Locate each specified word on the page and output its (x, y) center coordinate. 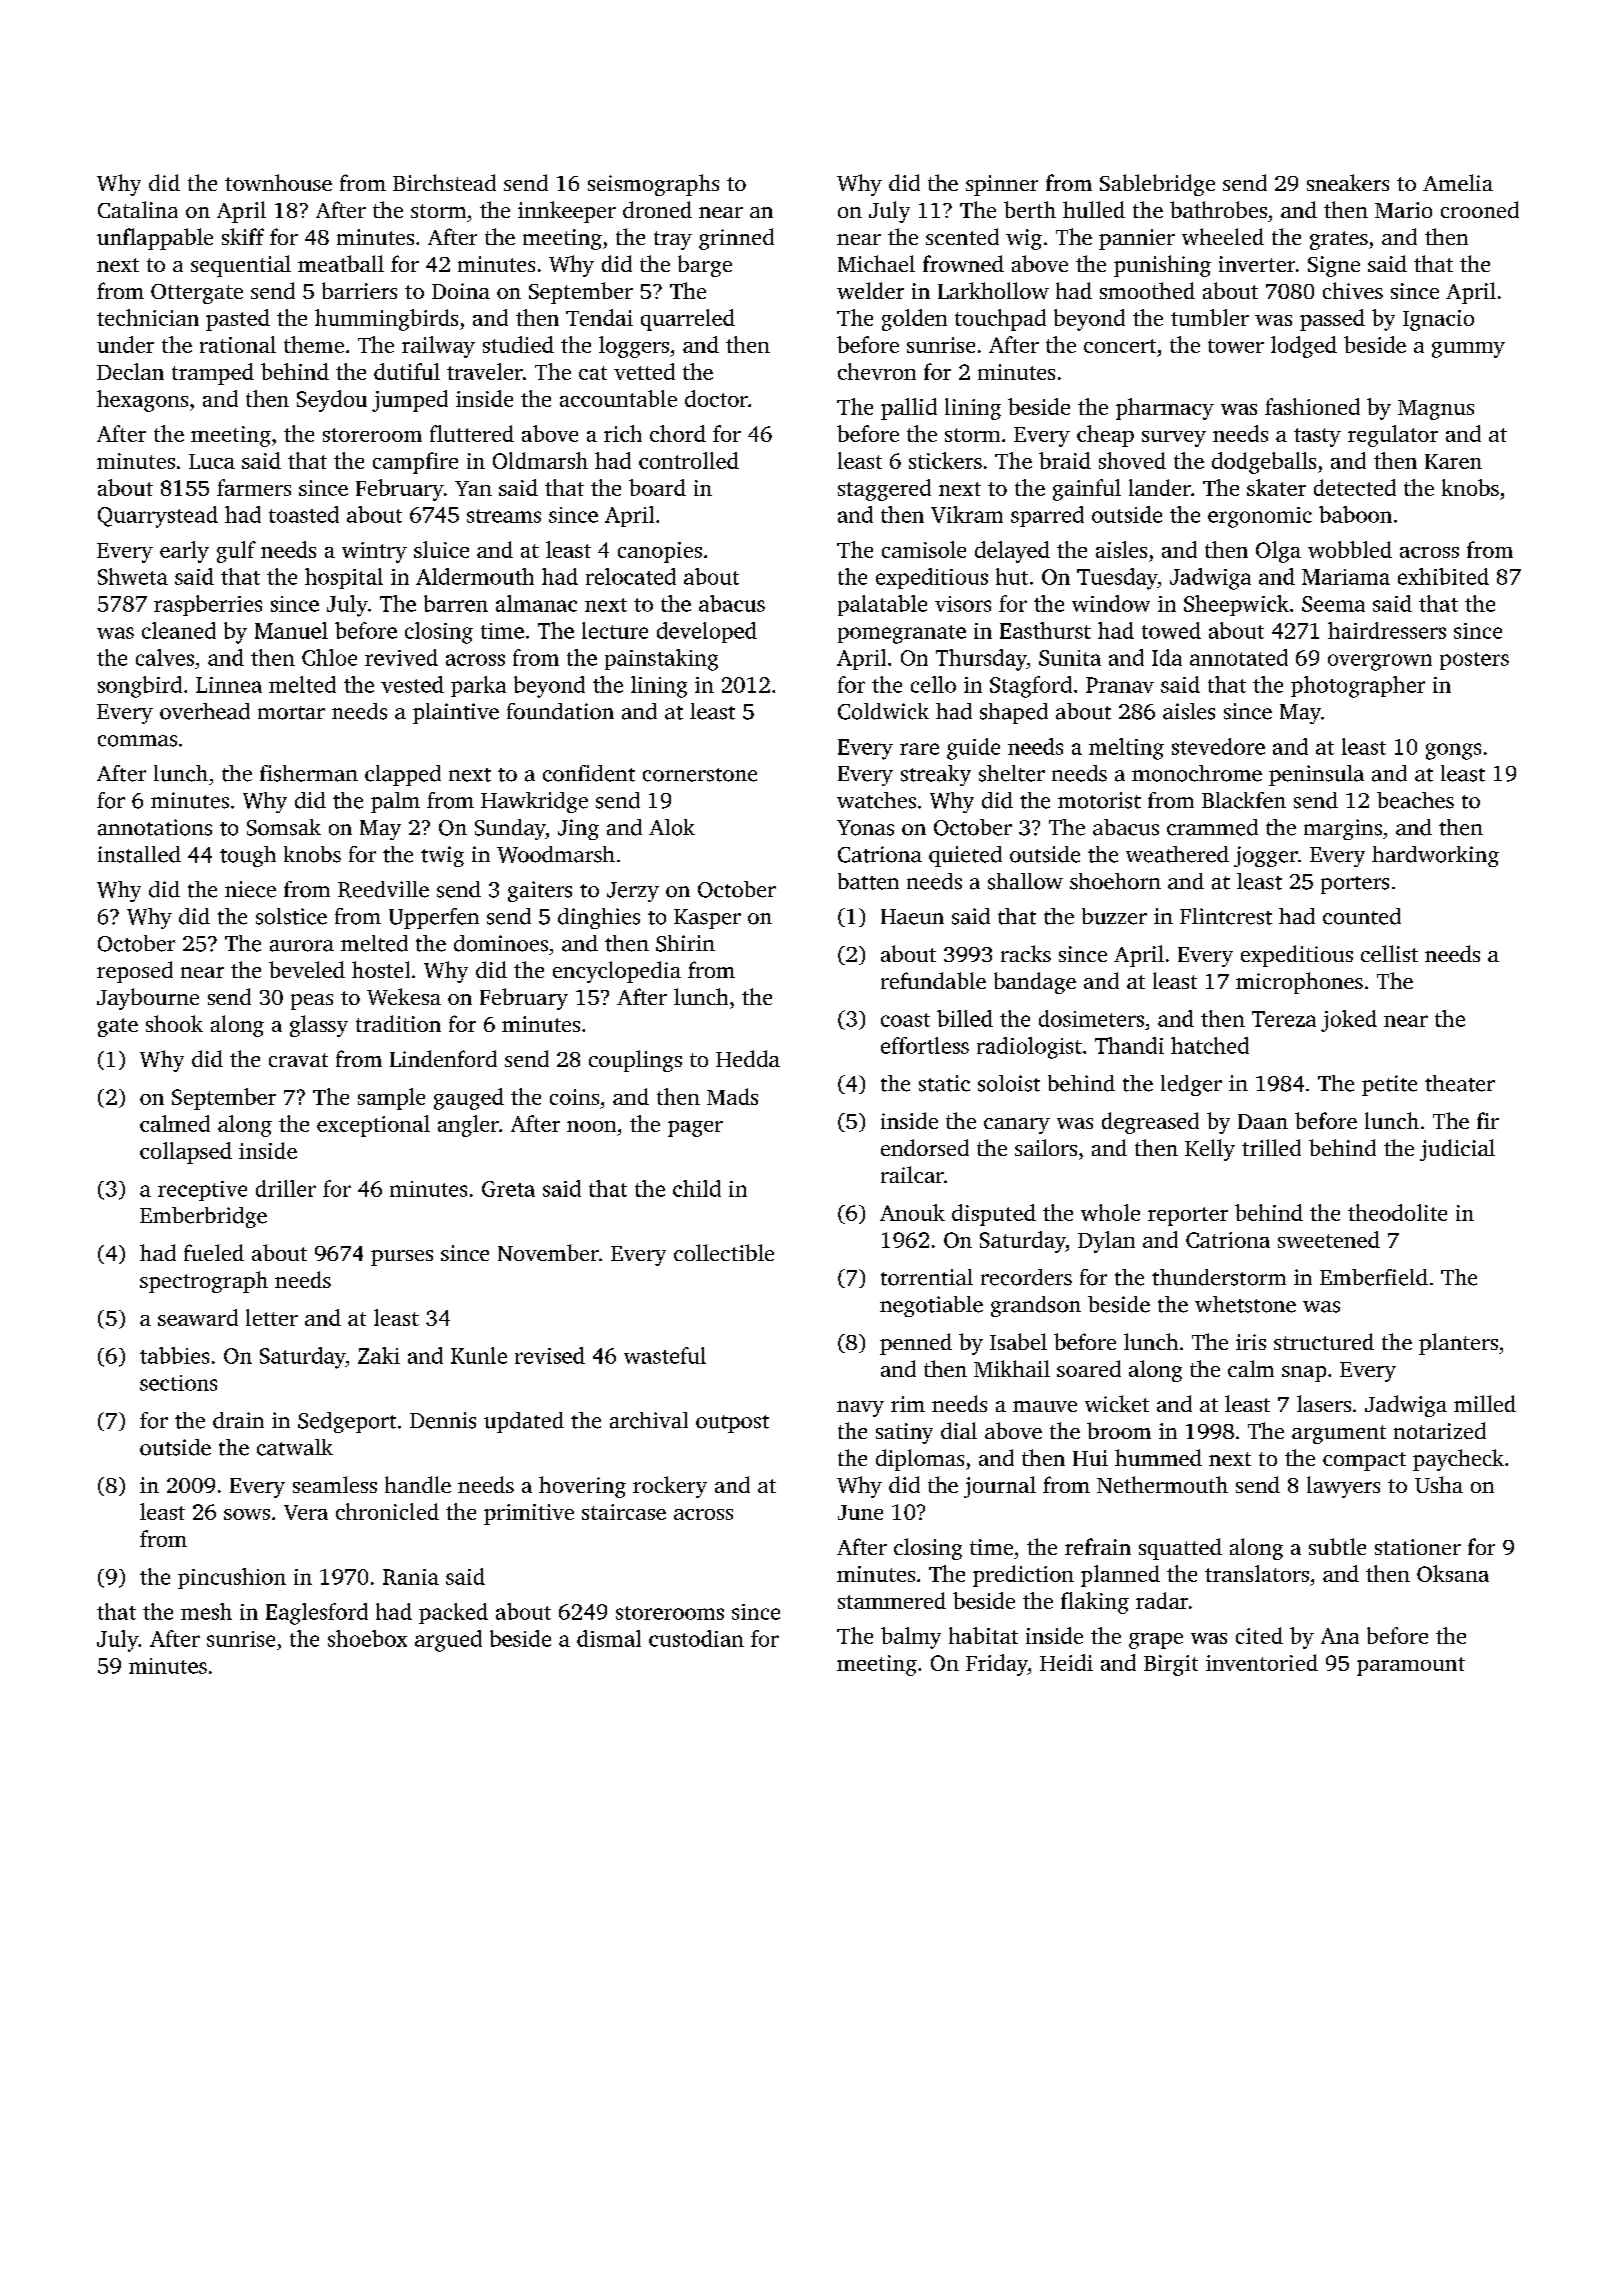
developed (707, 632)
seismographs (653, 185)
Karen (1453, 461)
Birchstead (444, 182)
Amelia (1458, 182)
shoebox (367, 1638)
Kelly (1210, 1150)
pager (695, 1129)
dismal (609, 1638)
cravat (298, 1060)
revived (401, 657)
